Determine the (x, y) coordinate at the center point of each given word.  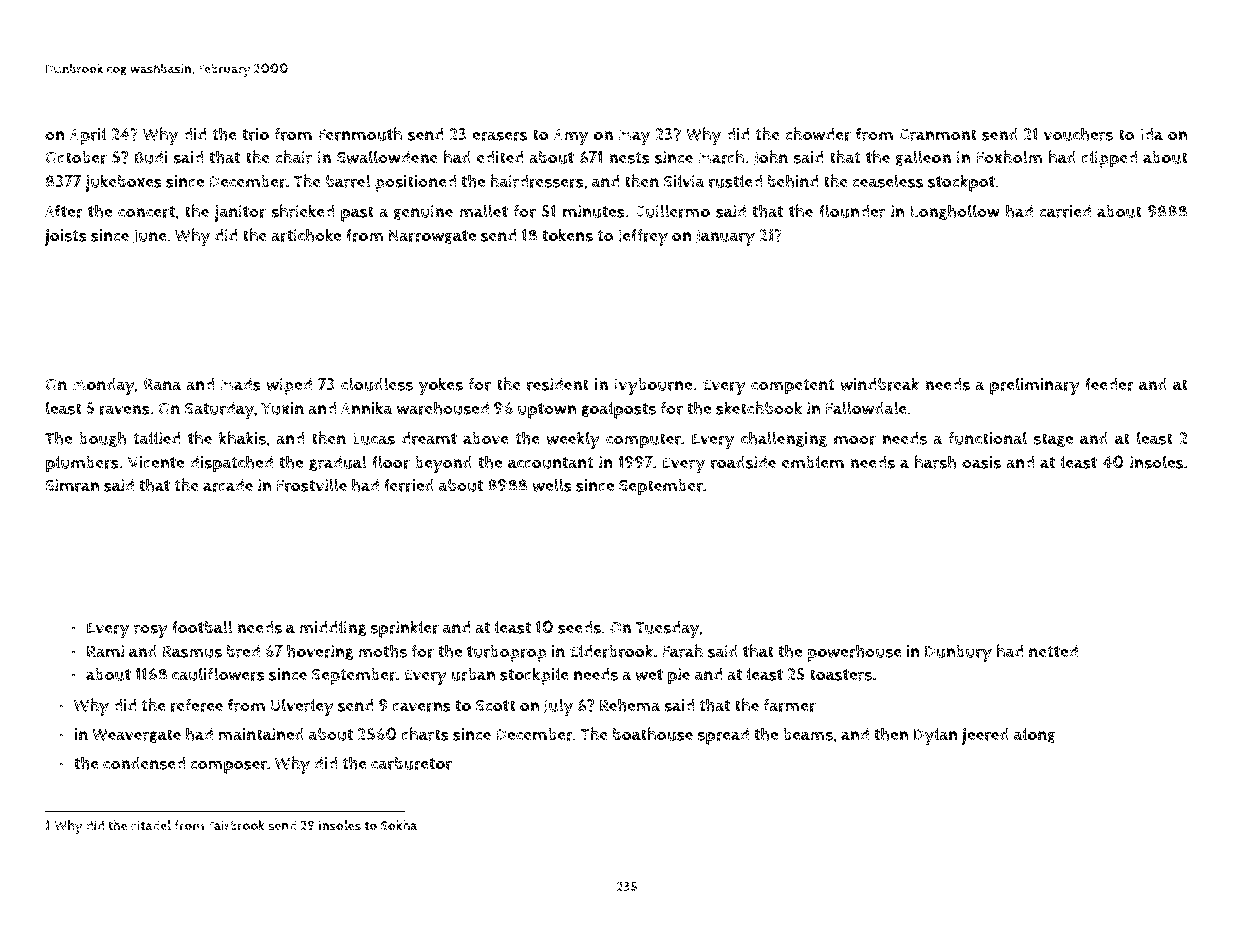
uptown (547, 411)
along (1035, 735)
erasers (499, 136)
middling (332, 628)
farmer (790, 705)
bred (243, 651)
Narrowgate (432, 236)
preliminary (1035, 386)
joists (66, 237)
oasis (981, 462)
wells (552, 485)
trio (255, 134)
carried (1065, 211)
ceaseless (887, 181)
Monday (104, 386)
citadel (151, 825)
